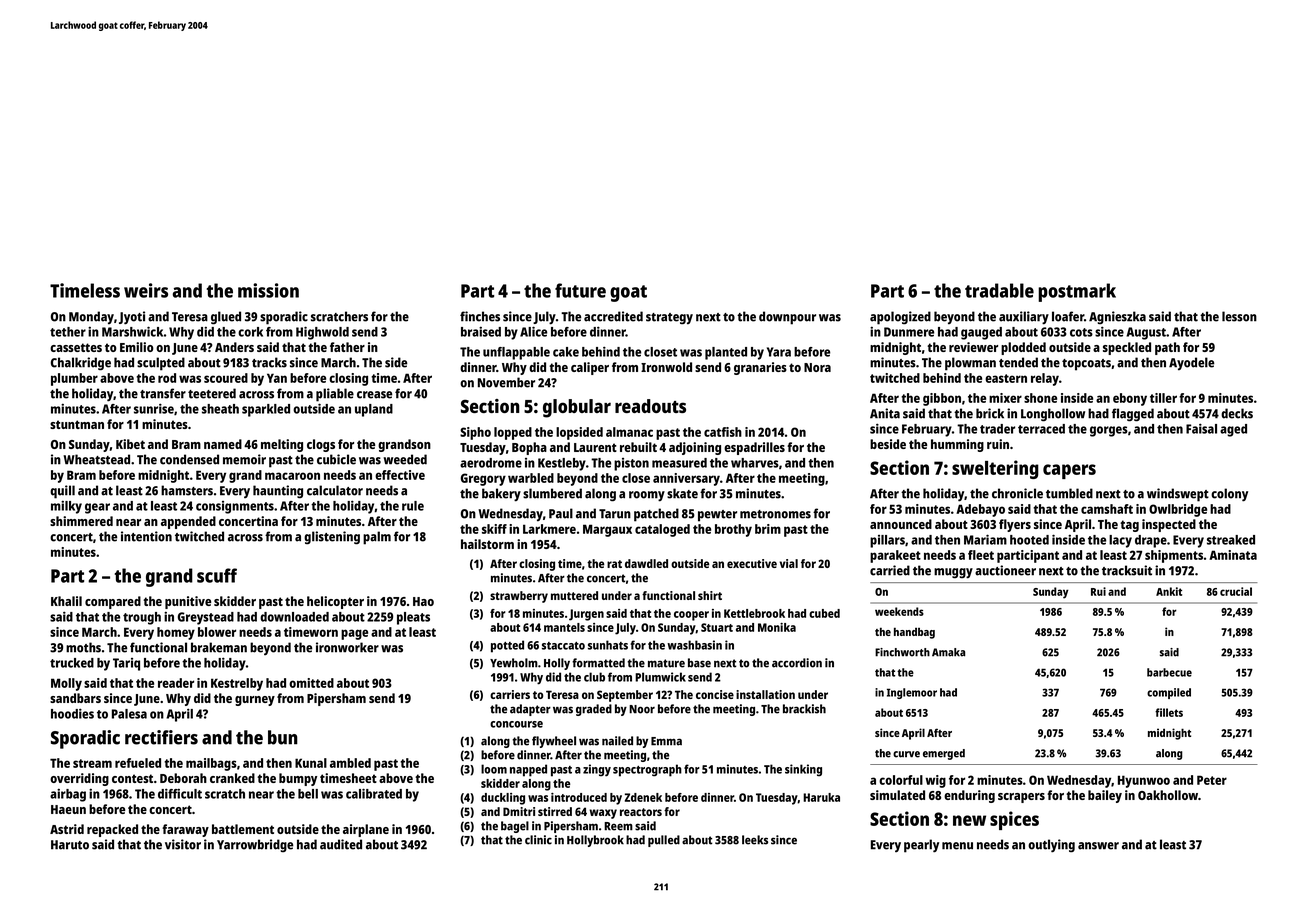 The height and width of the screenshot is (924, 1308). I want to click on Kestleby, so click(562, 464).
